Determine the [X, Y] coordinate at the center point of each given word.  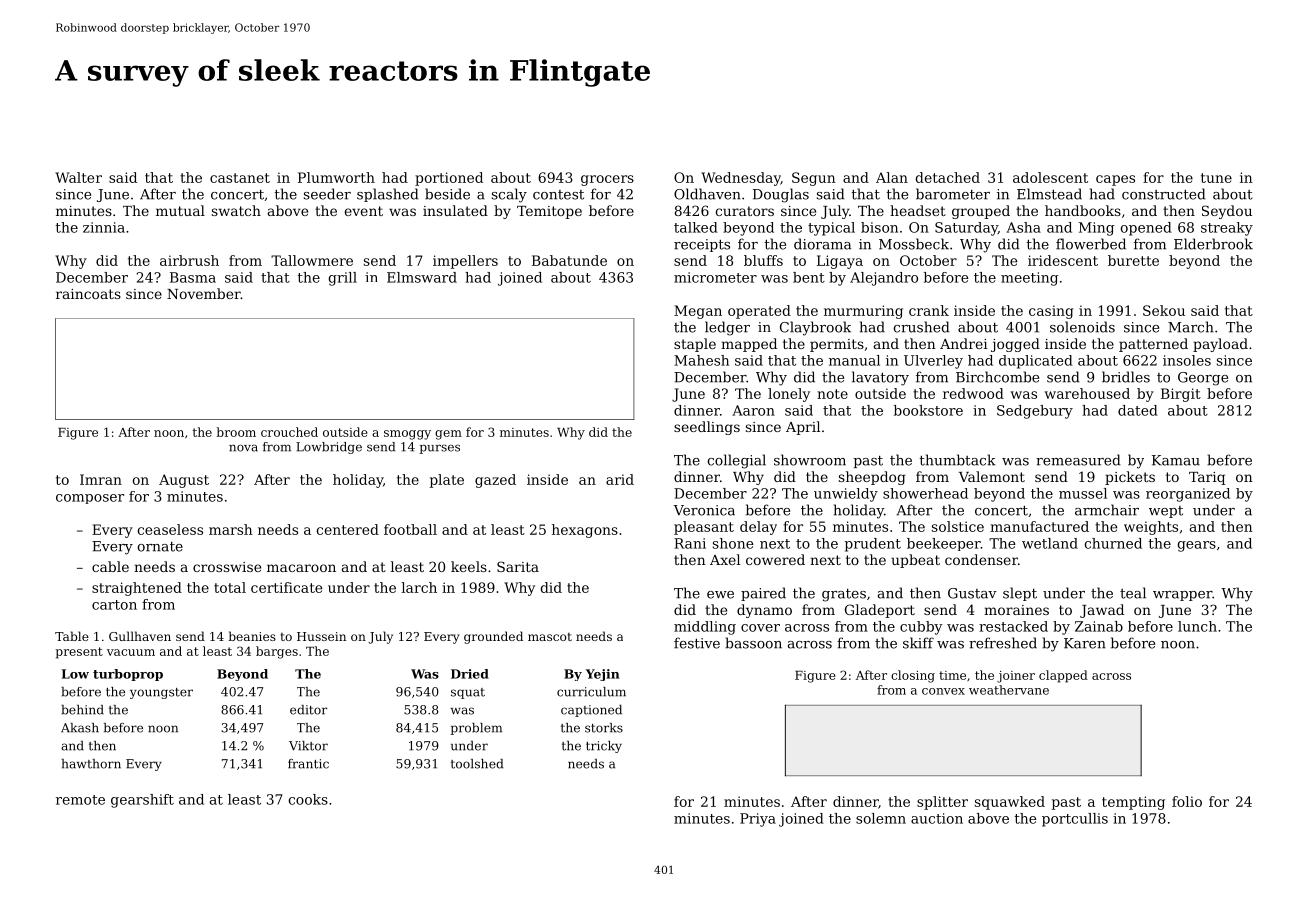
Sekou [1164, 310]
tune [1216, 178]
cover [760, 628]
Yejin [603, 675]
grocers [607, 180]
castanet [240, 178]
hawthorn [91, 764]
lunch [1197, 626]
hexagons [585, 531]
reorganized [1188, 495]
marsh [231, 529]
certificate [286, 587]
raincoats [88, 294]
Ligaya [840, 262]
